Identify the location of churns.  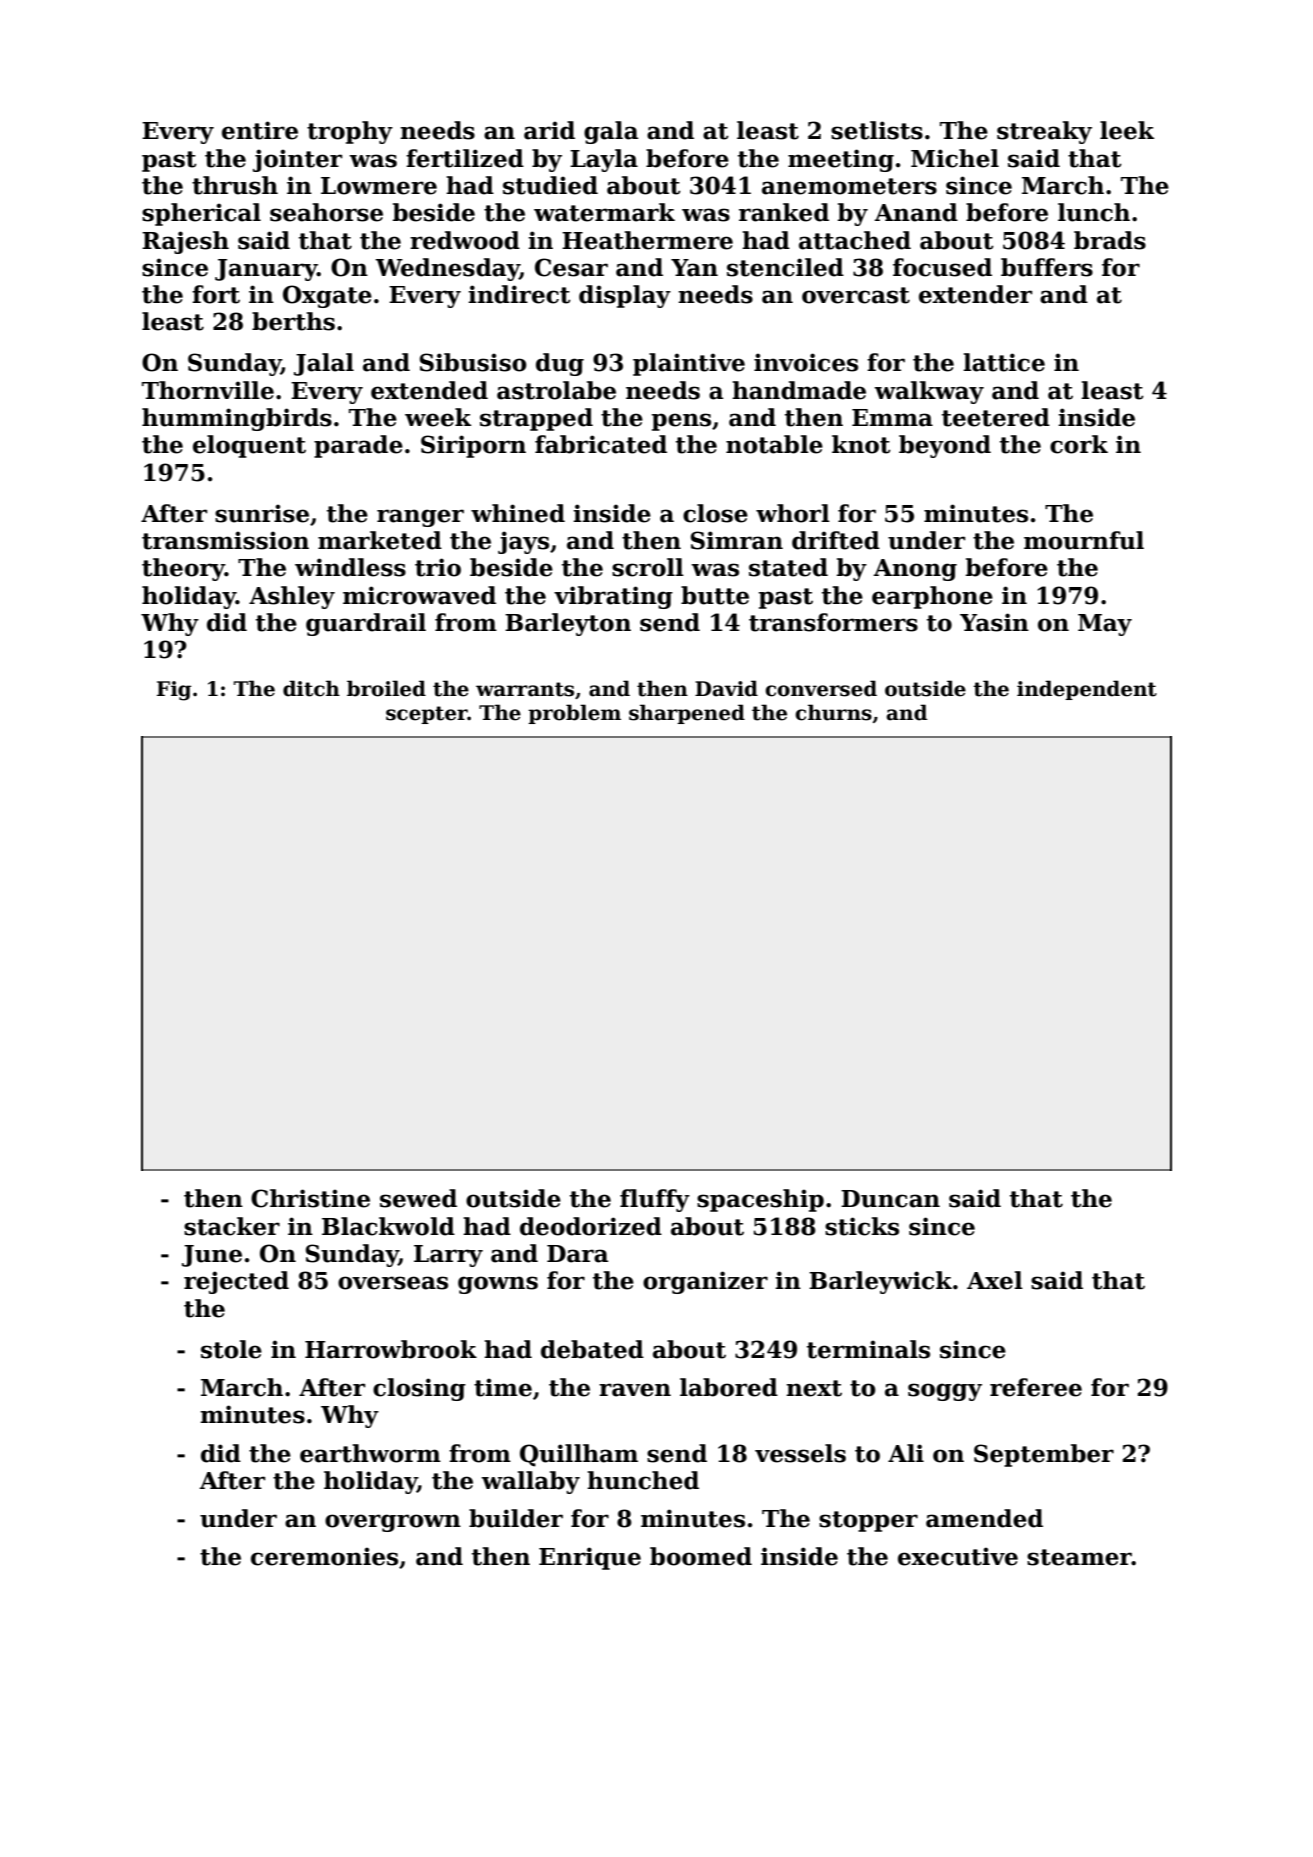
(833, 712).
